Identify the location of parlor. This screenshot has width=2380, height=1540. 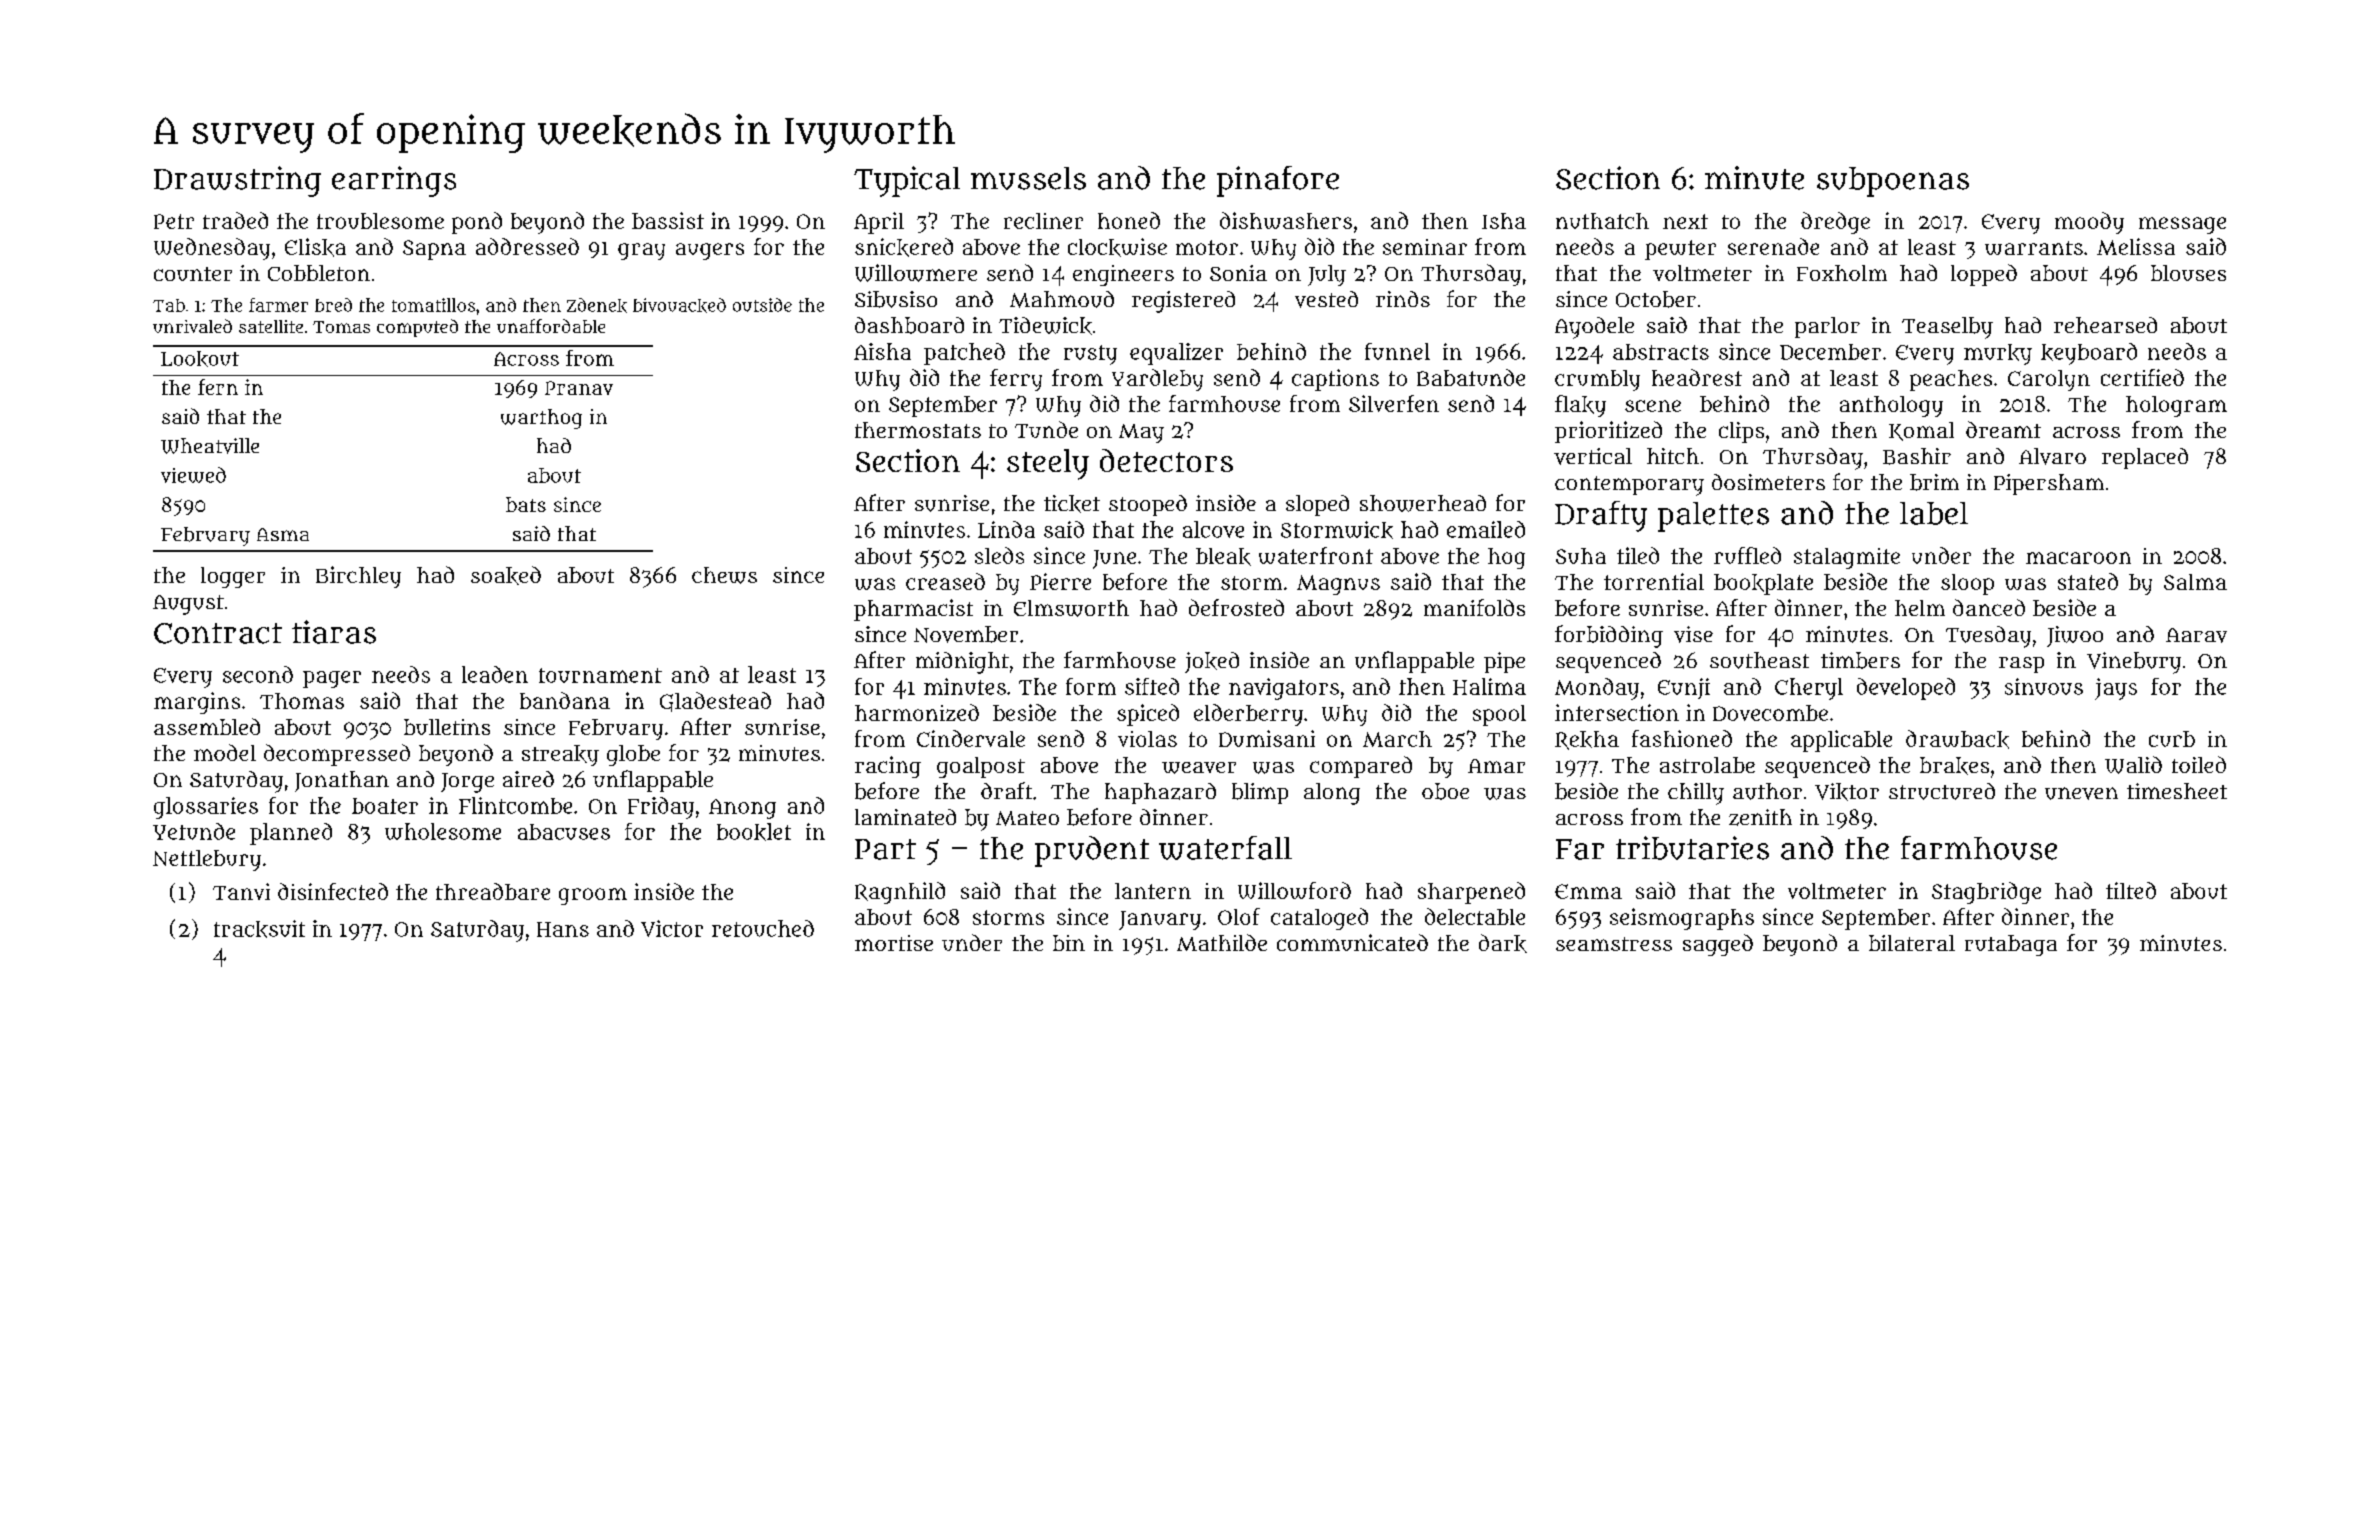
(1827, 327).
